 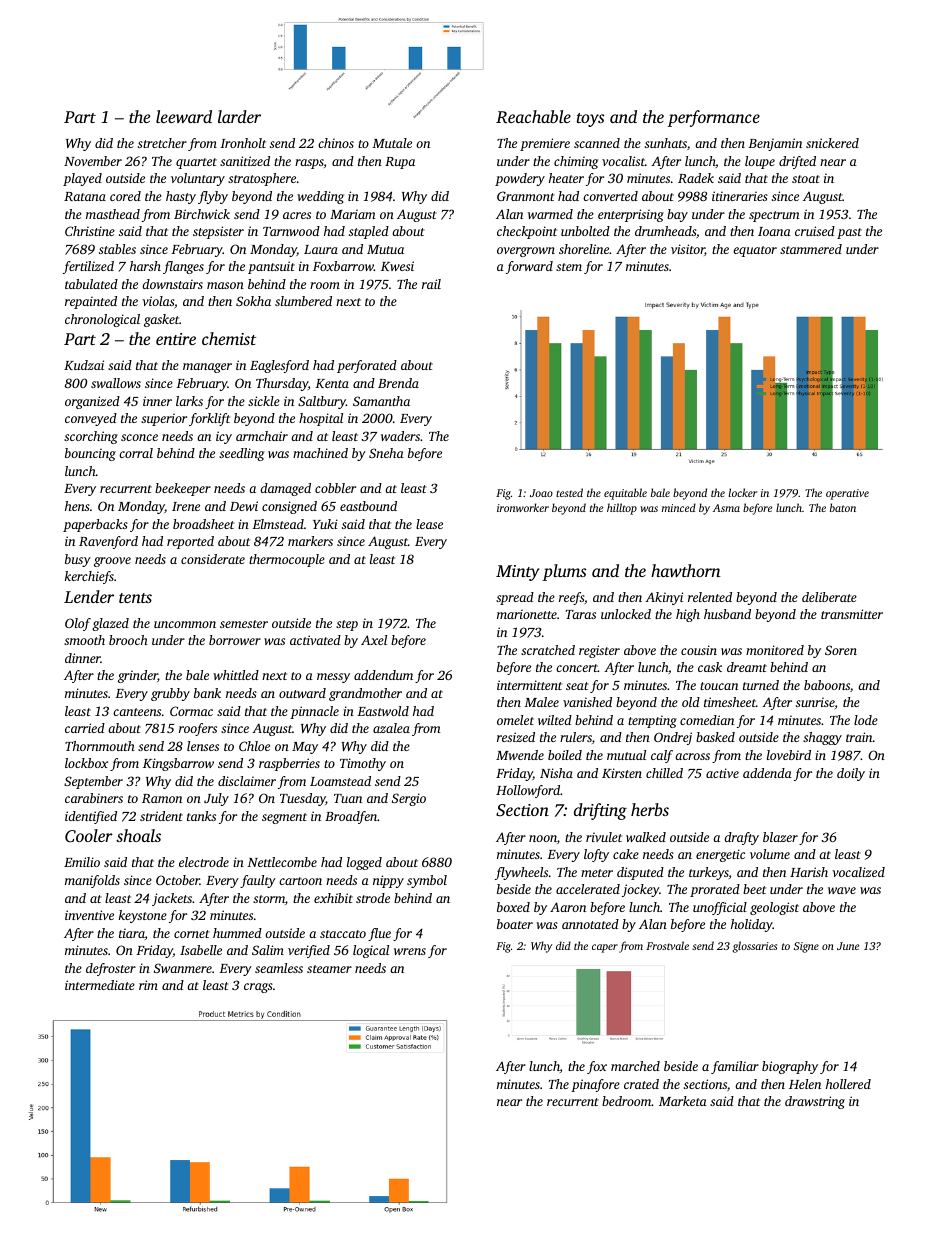 I want to click on rim, so click(x=148, y=985).
